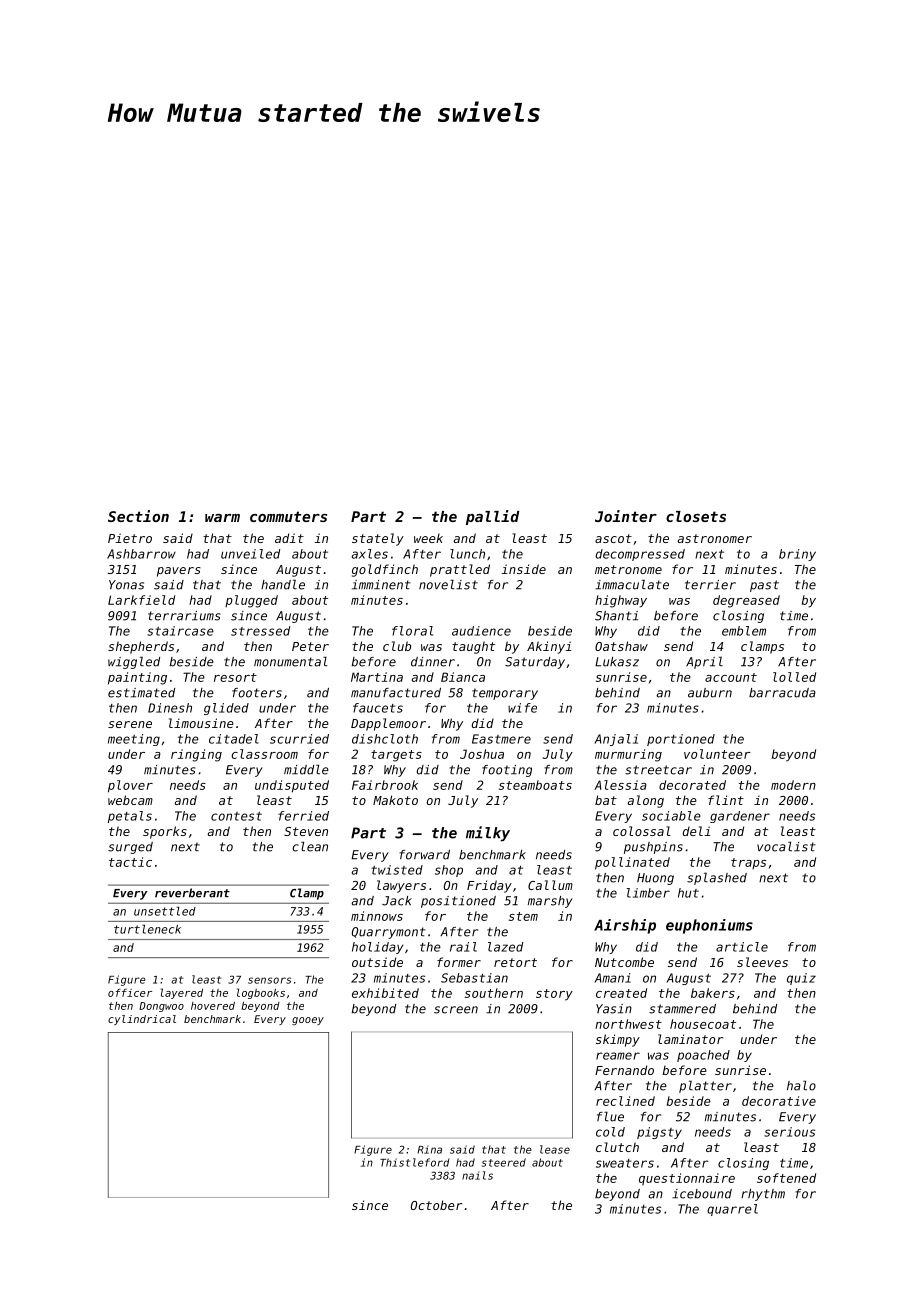 This page has width=924, height=1308. Describe the element at coordinates (467, 554) in the page. I see `lunch` at that location.
